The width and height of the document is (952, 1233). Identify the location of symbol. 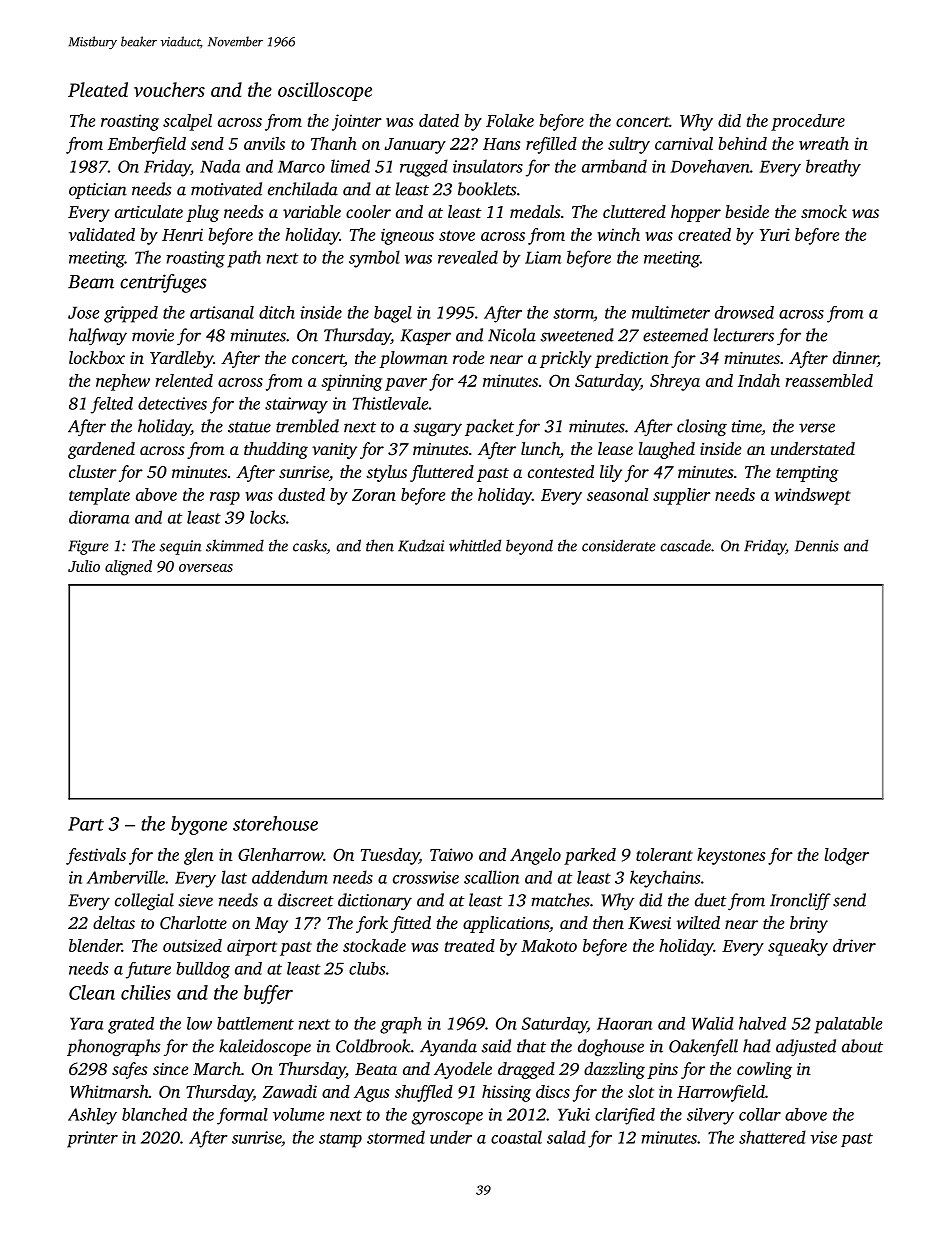
(374, 259).
